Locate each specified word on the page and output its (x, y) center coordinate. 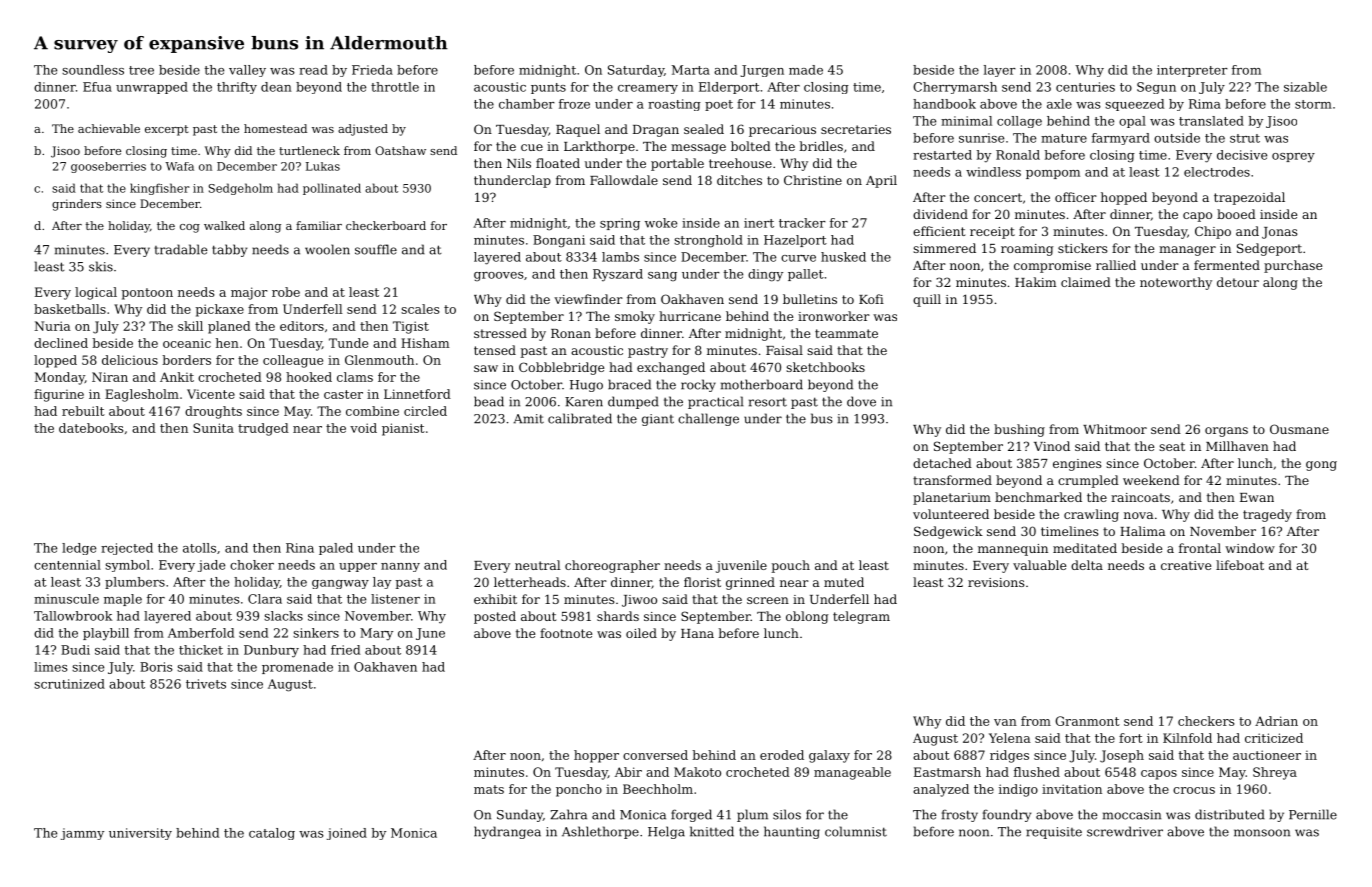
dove (861, 401)
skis (101, 266)
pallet (806, 275)
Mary (376, 634)
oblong (807, 617)
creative (1186, 565)
